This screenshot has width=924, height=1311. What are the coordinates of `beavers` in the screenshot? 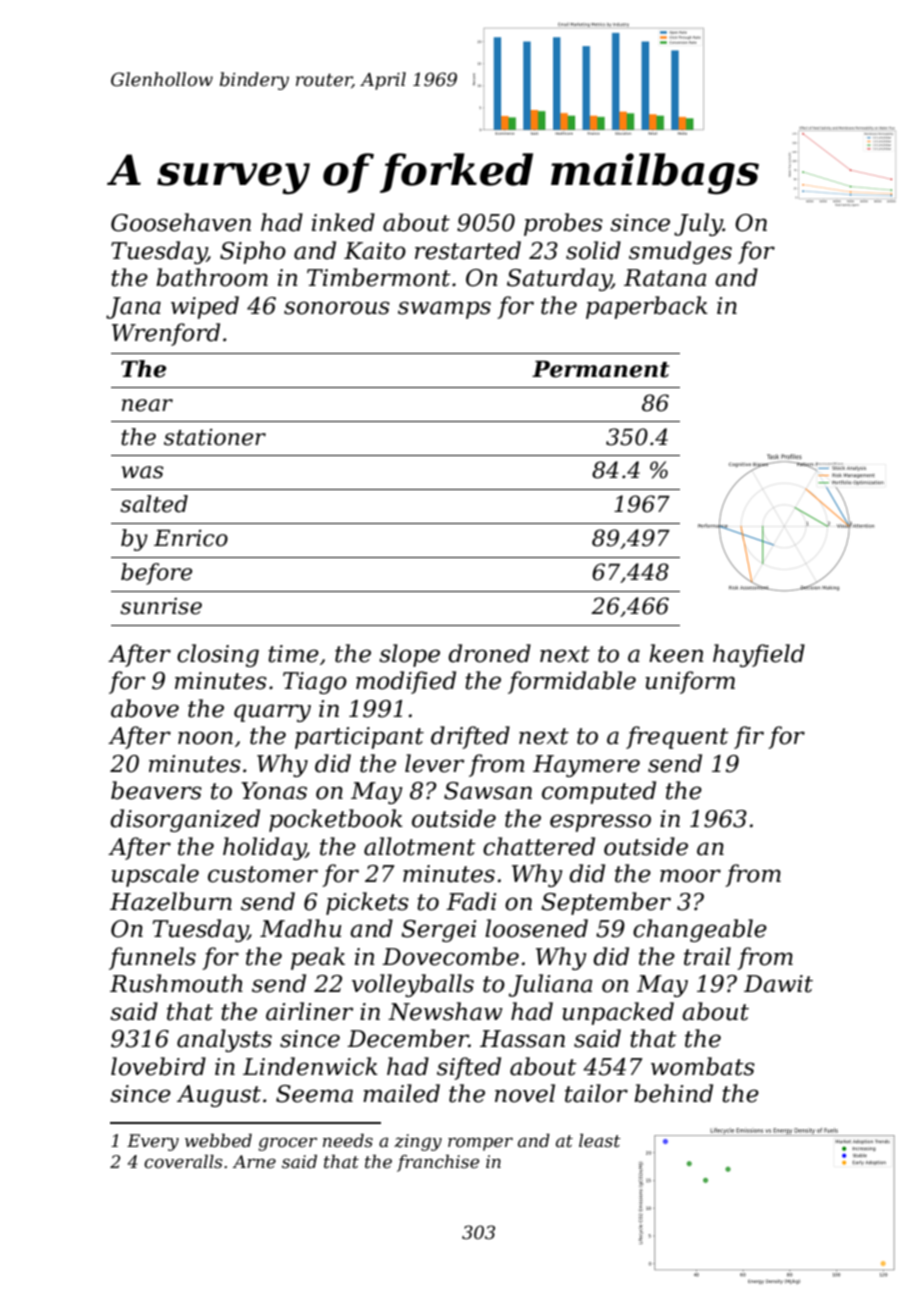 It's located at (156, 790).
